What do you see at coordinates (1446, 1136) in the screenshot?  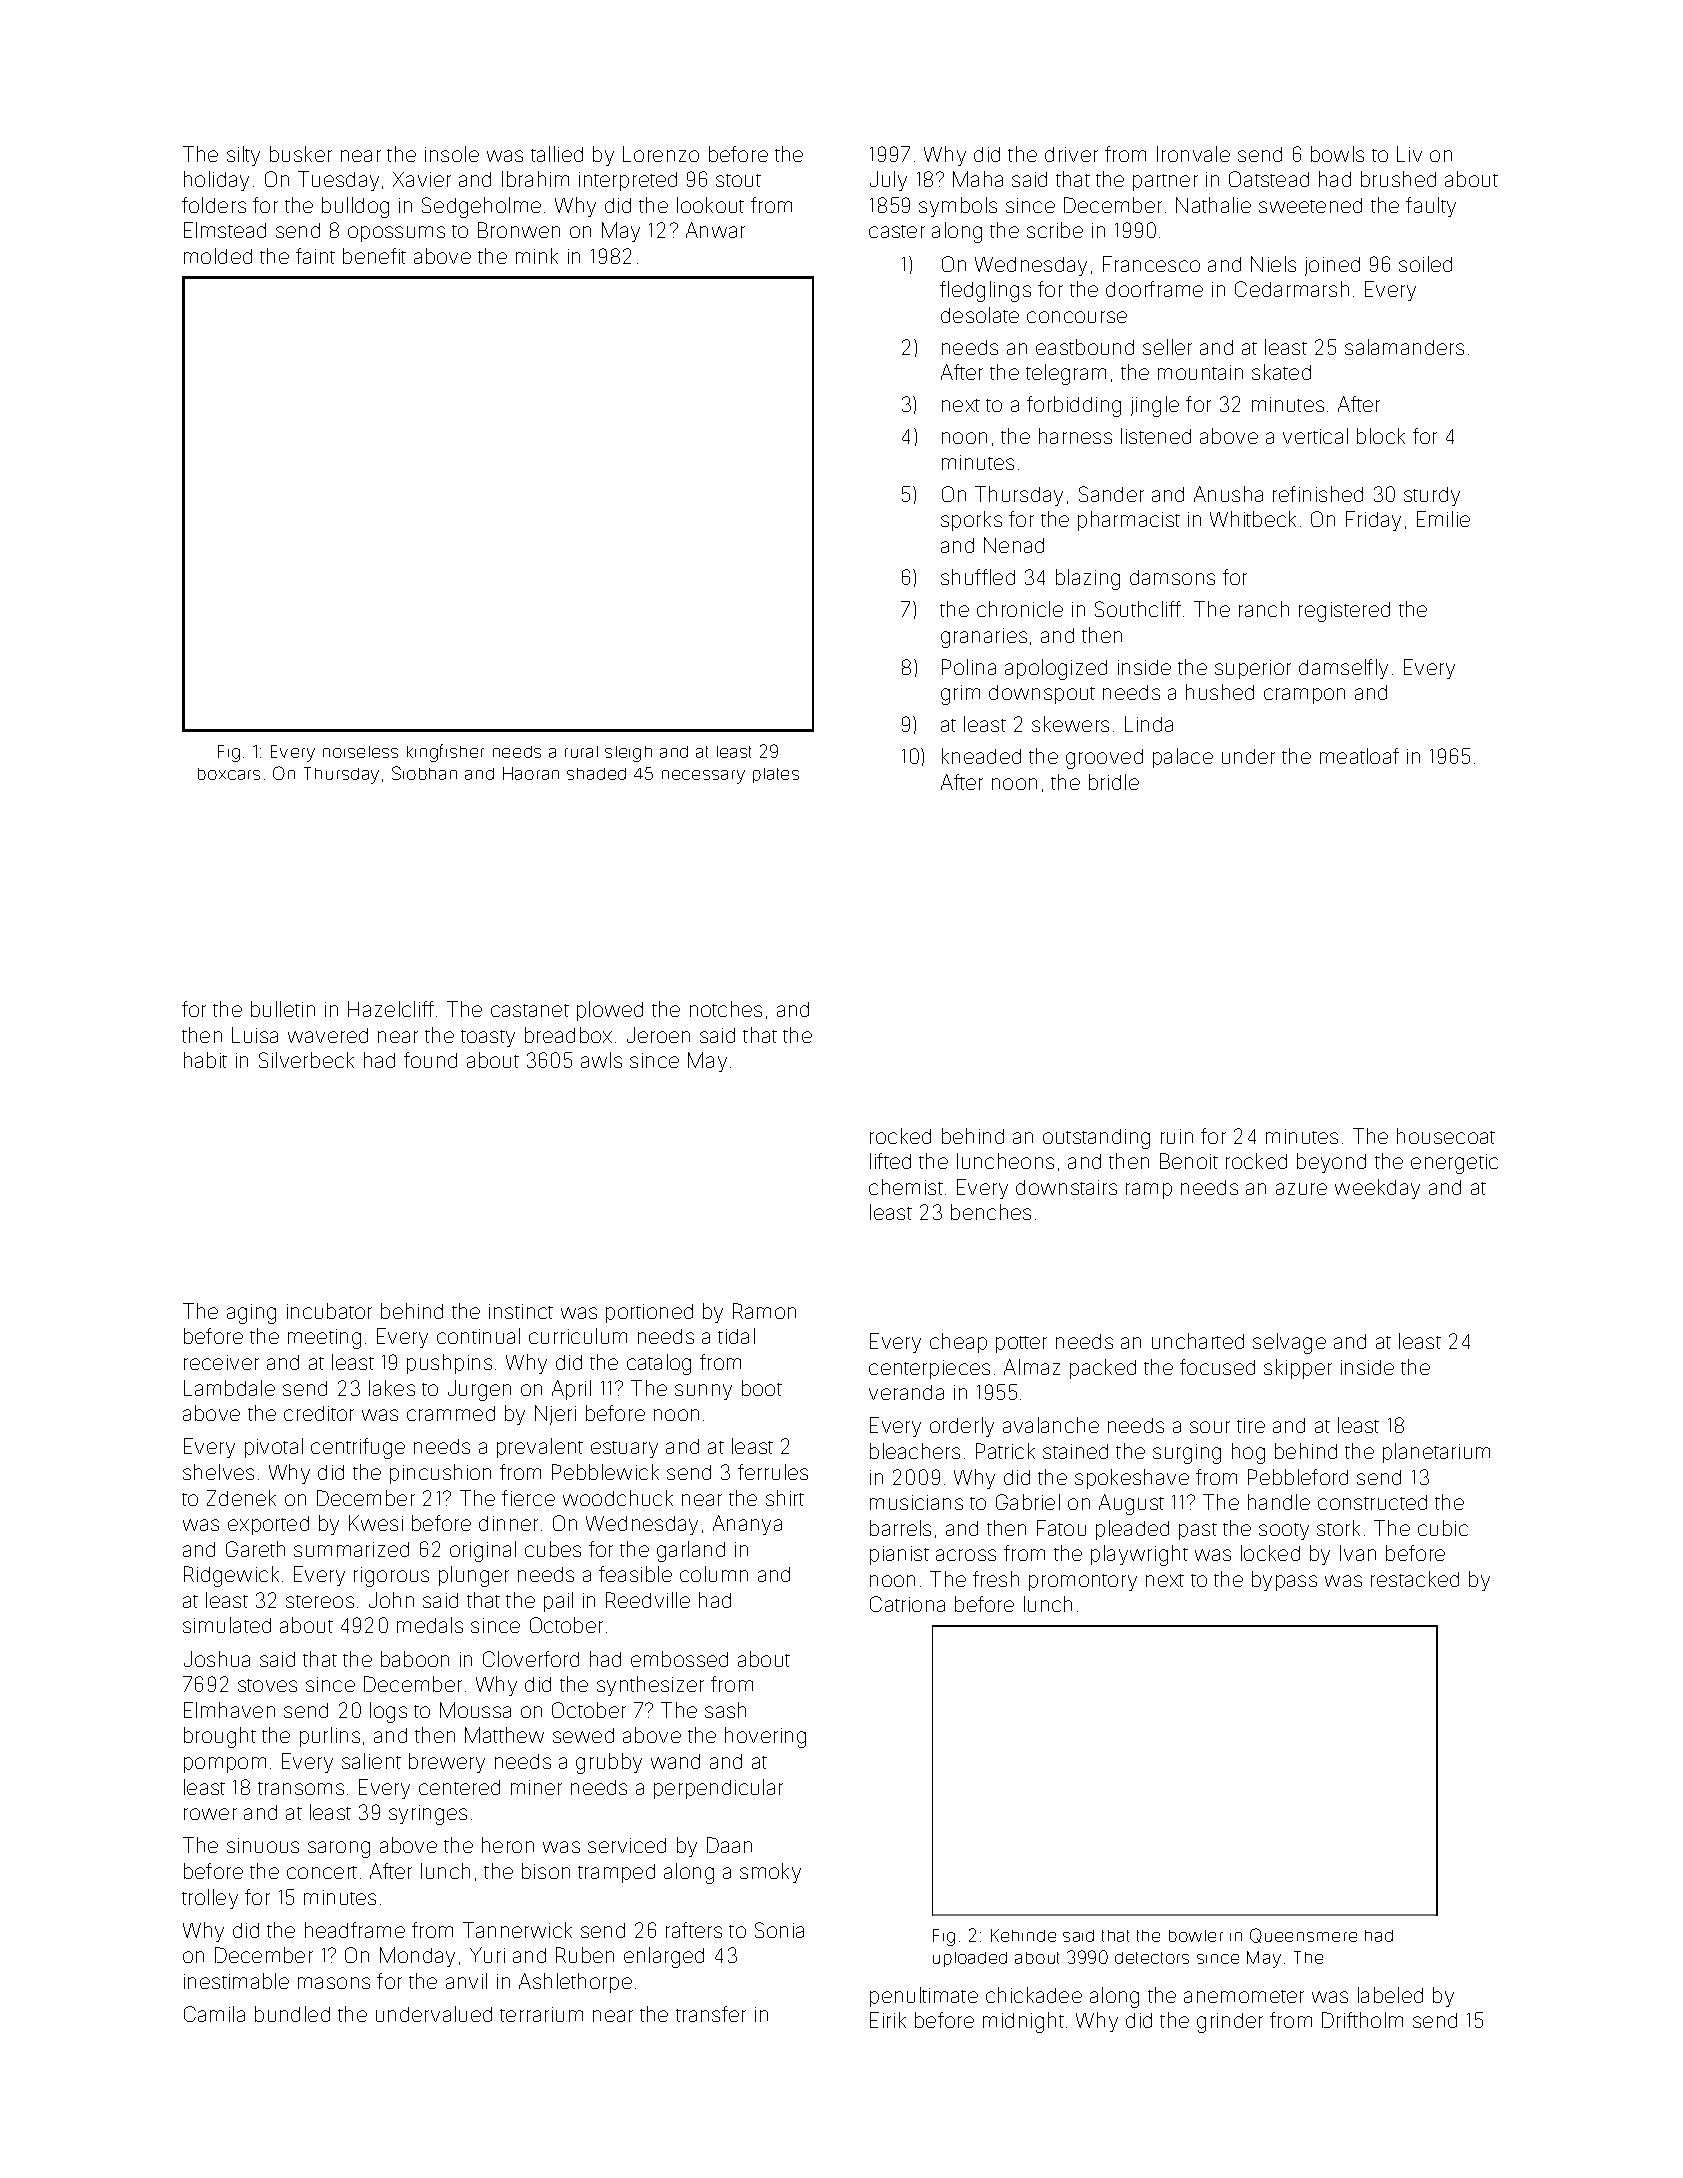 I see `housecoat` at bounding box center [1446, 1136].
